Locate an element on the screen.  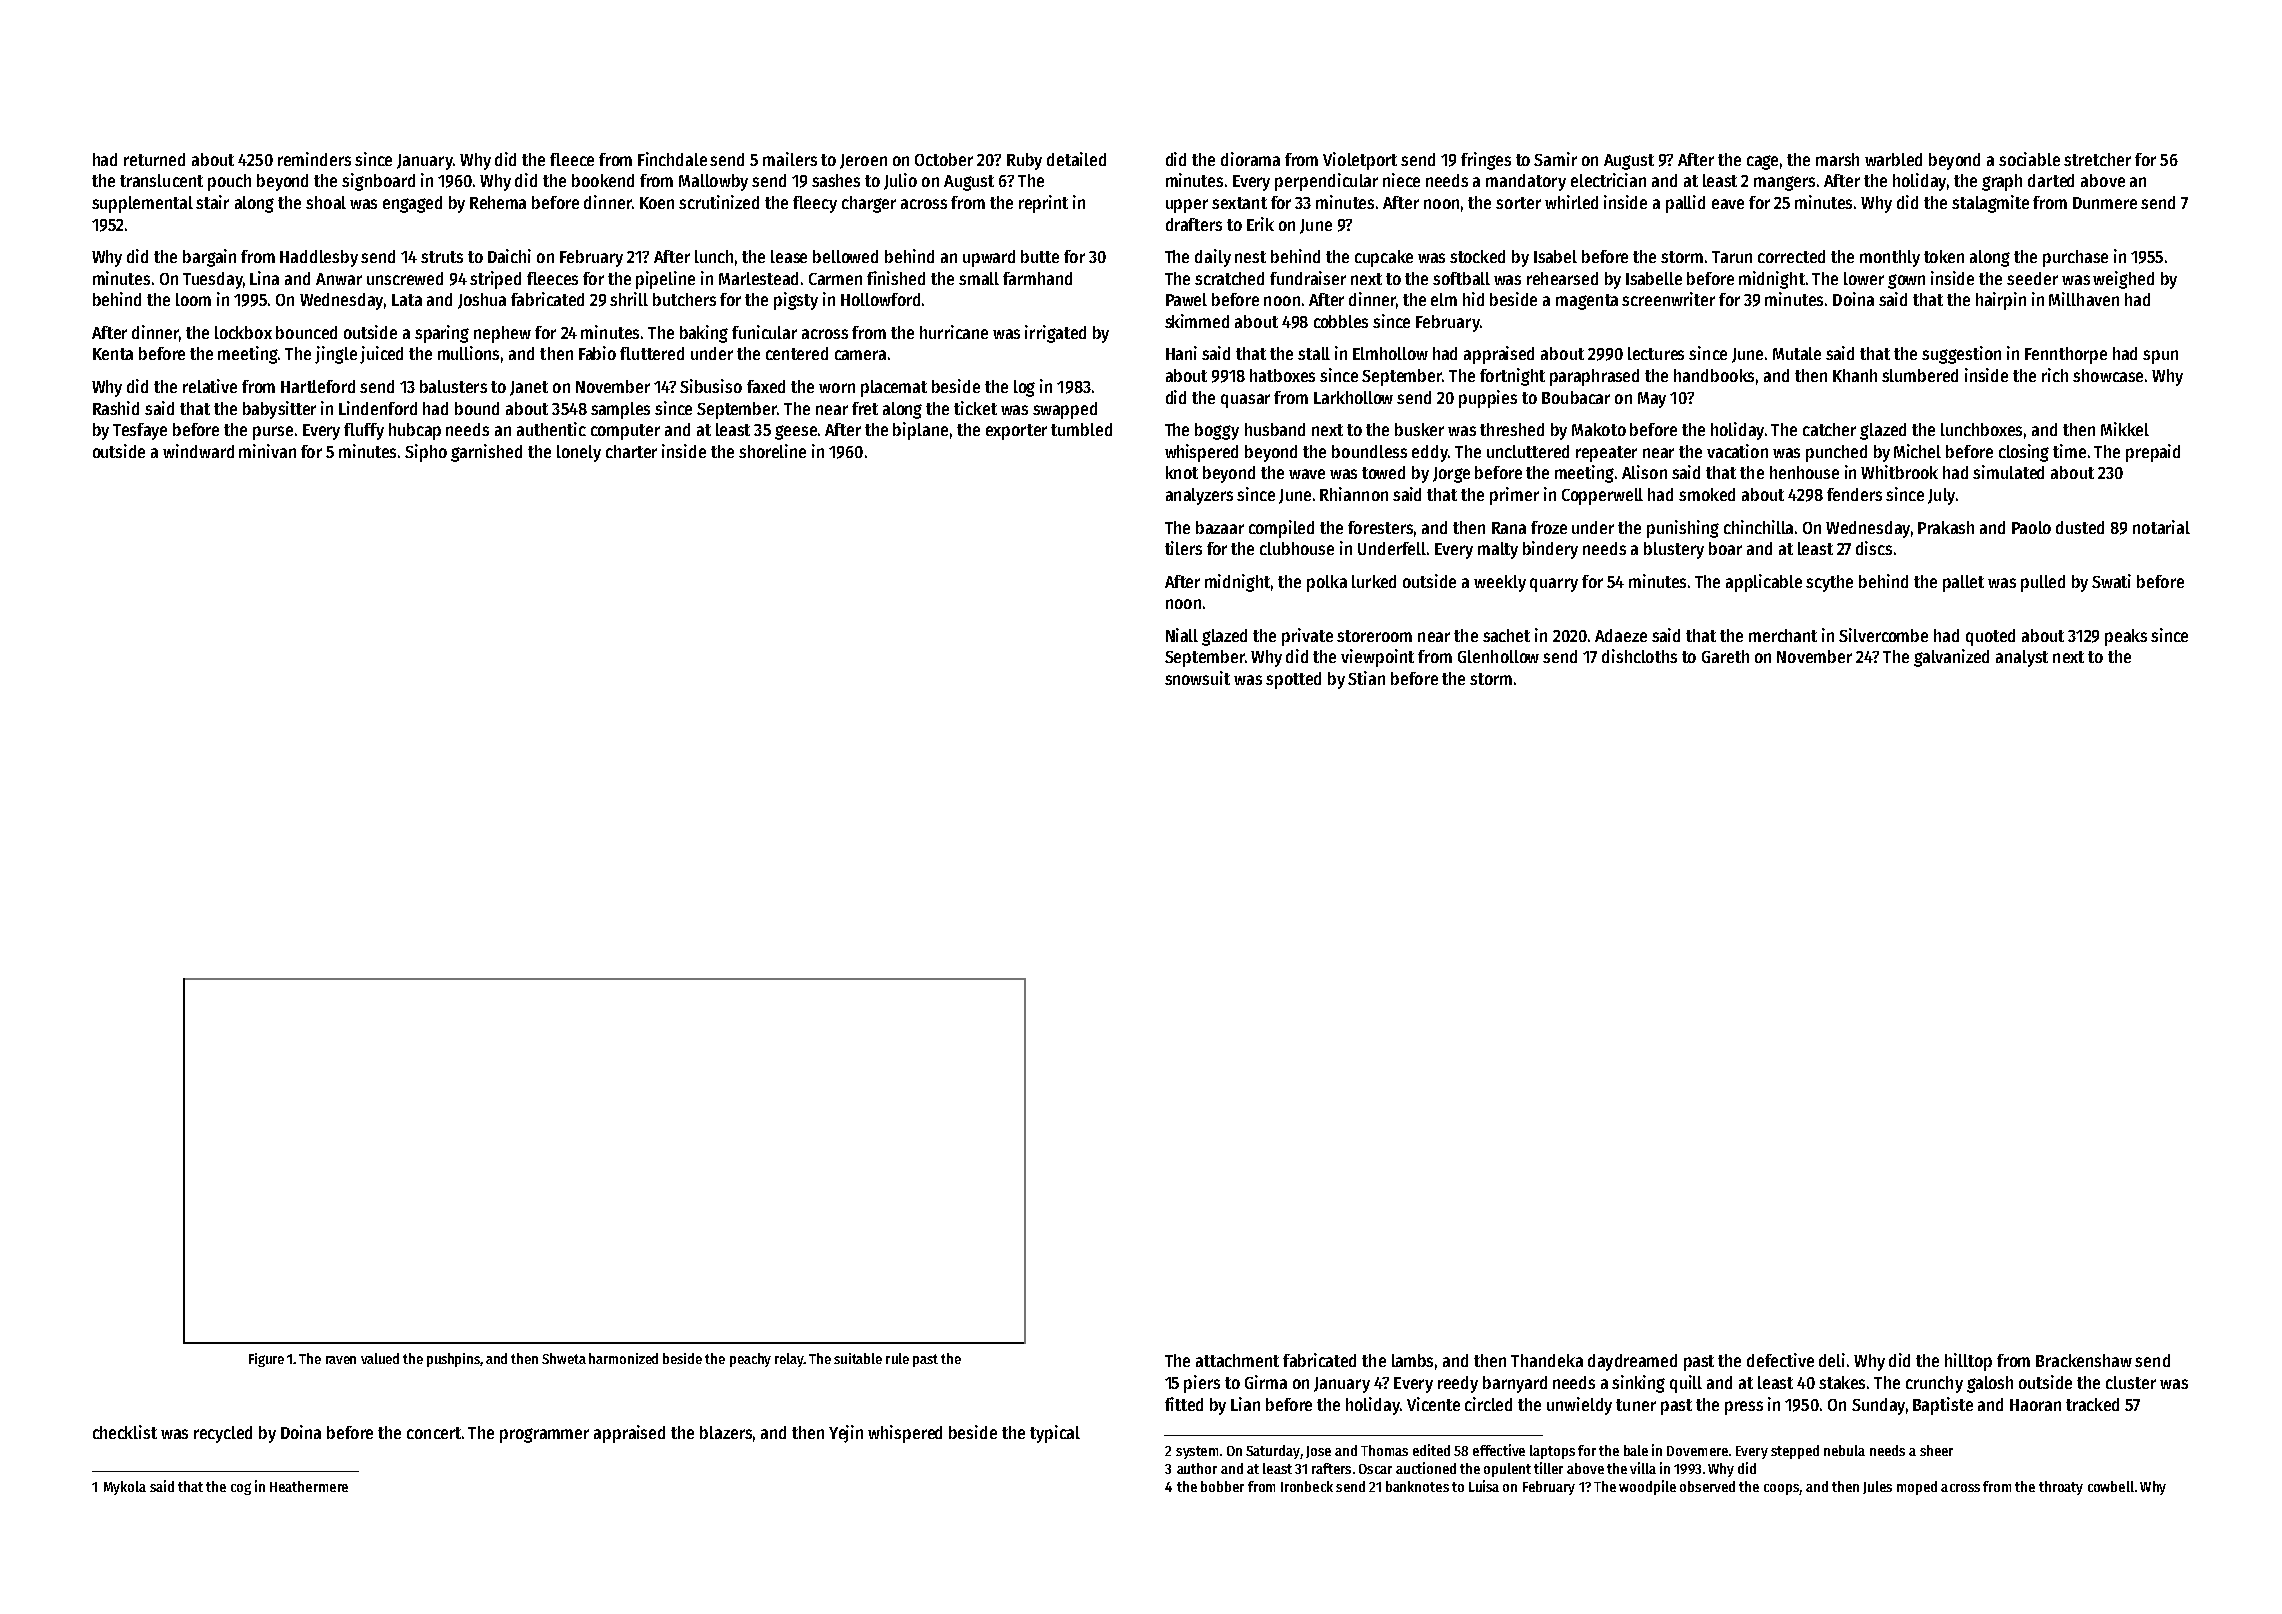
snowsuit is located at coordinates (1197, 678).
